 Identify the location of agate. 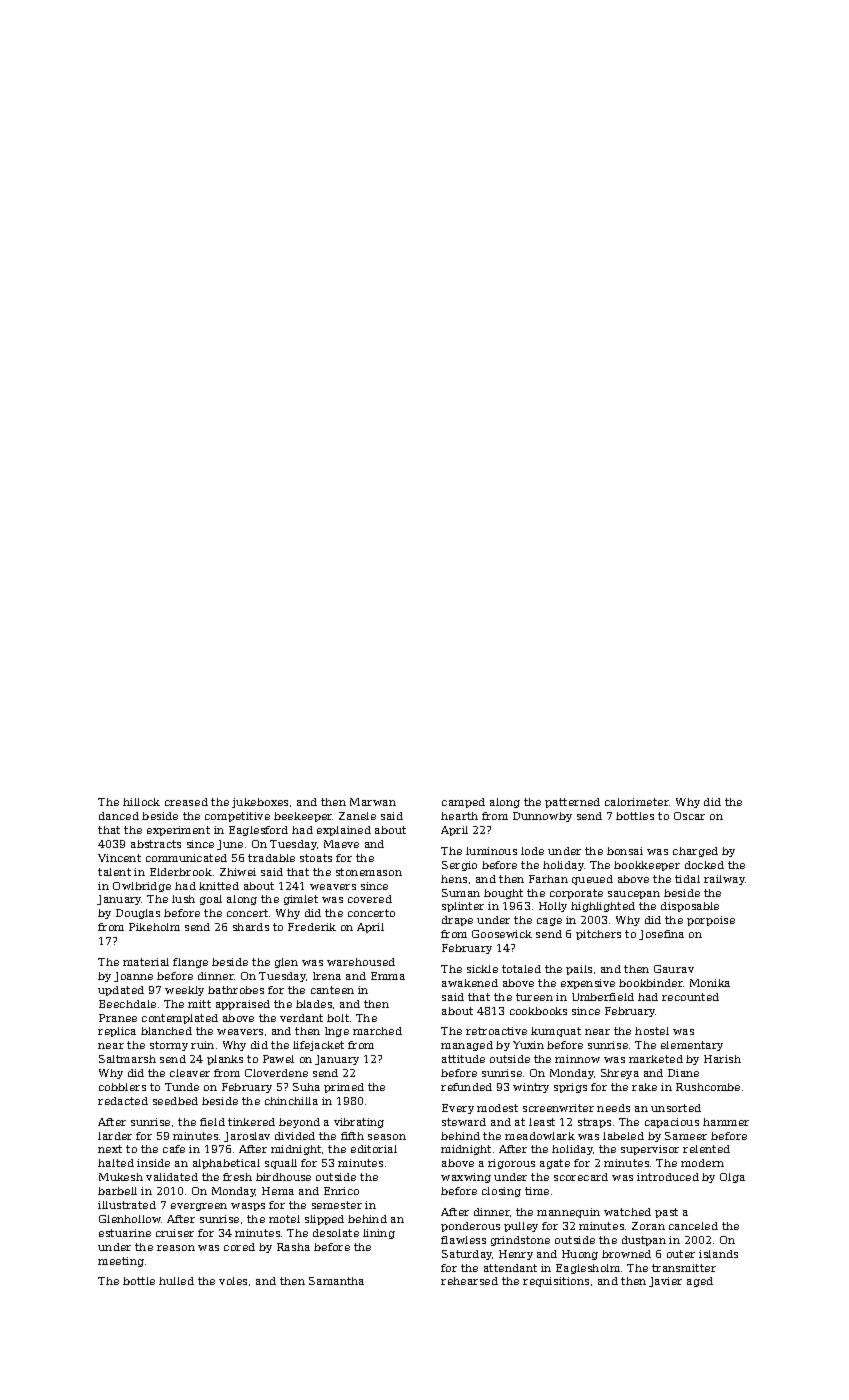
(555, 1164).
